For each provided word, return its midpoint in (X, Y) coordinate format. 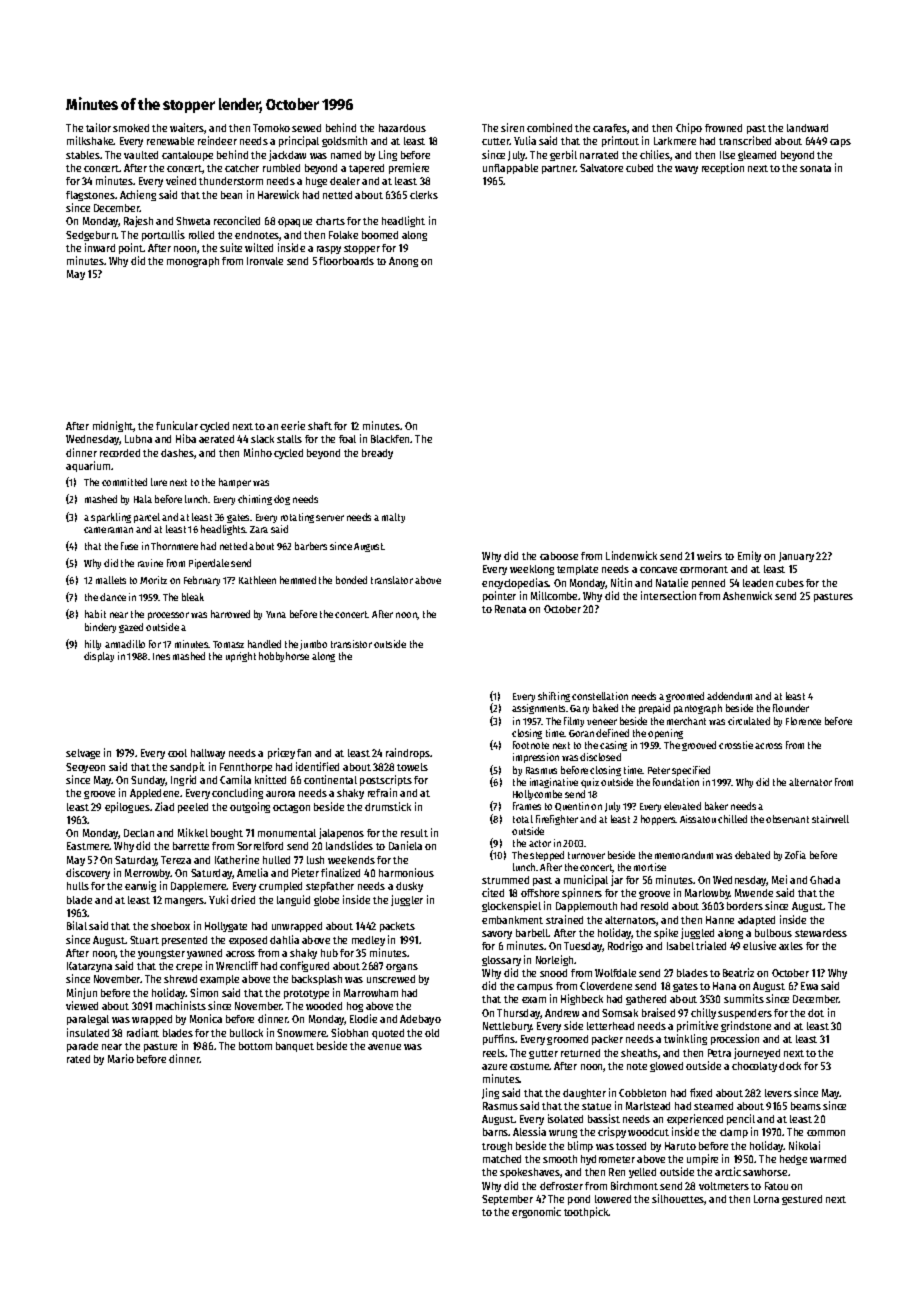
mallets (111, 580)
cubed (639, 168)
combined (549, 127)
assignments (538, 709)
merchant (686, 721)
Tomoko (271, 128)
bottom (255, 1046)
